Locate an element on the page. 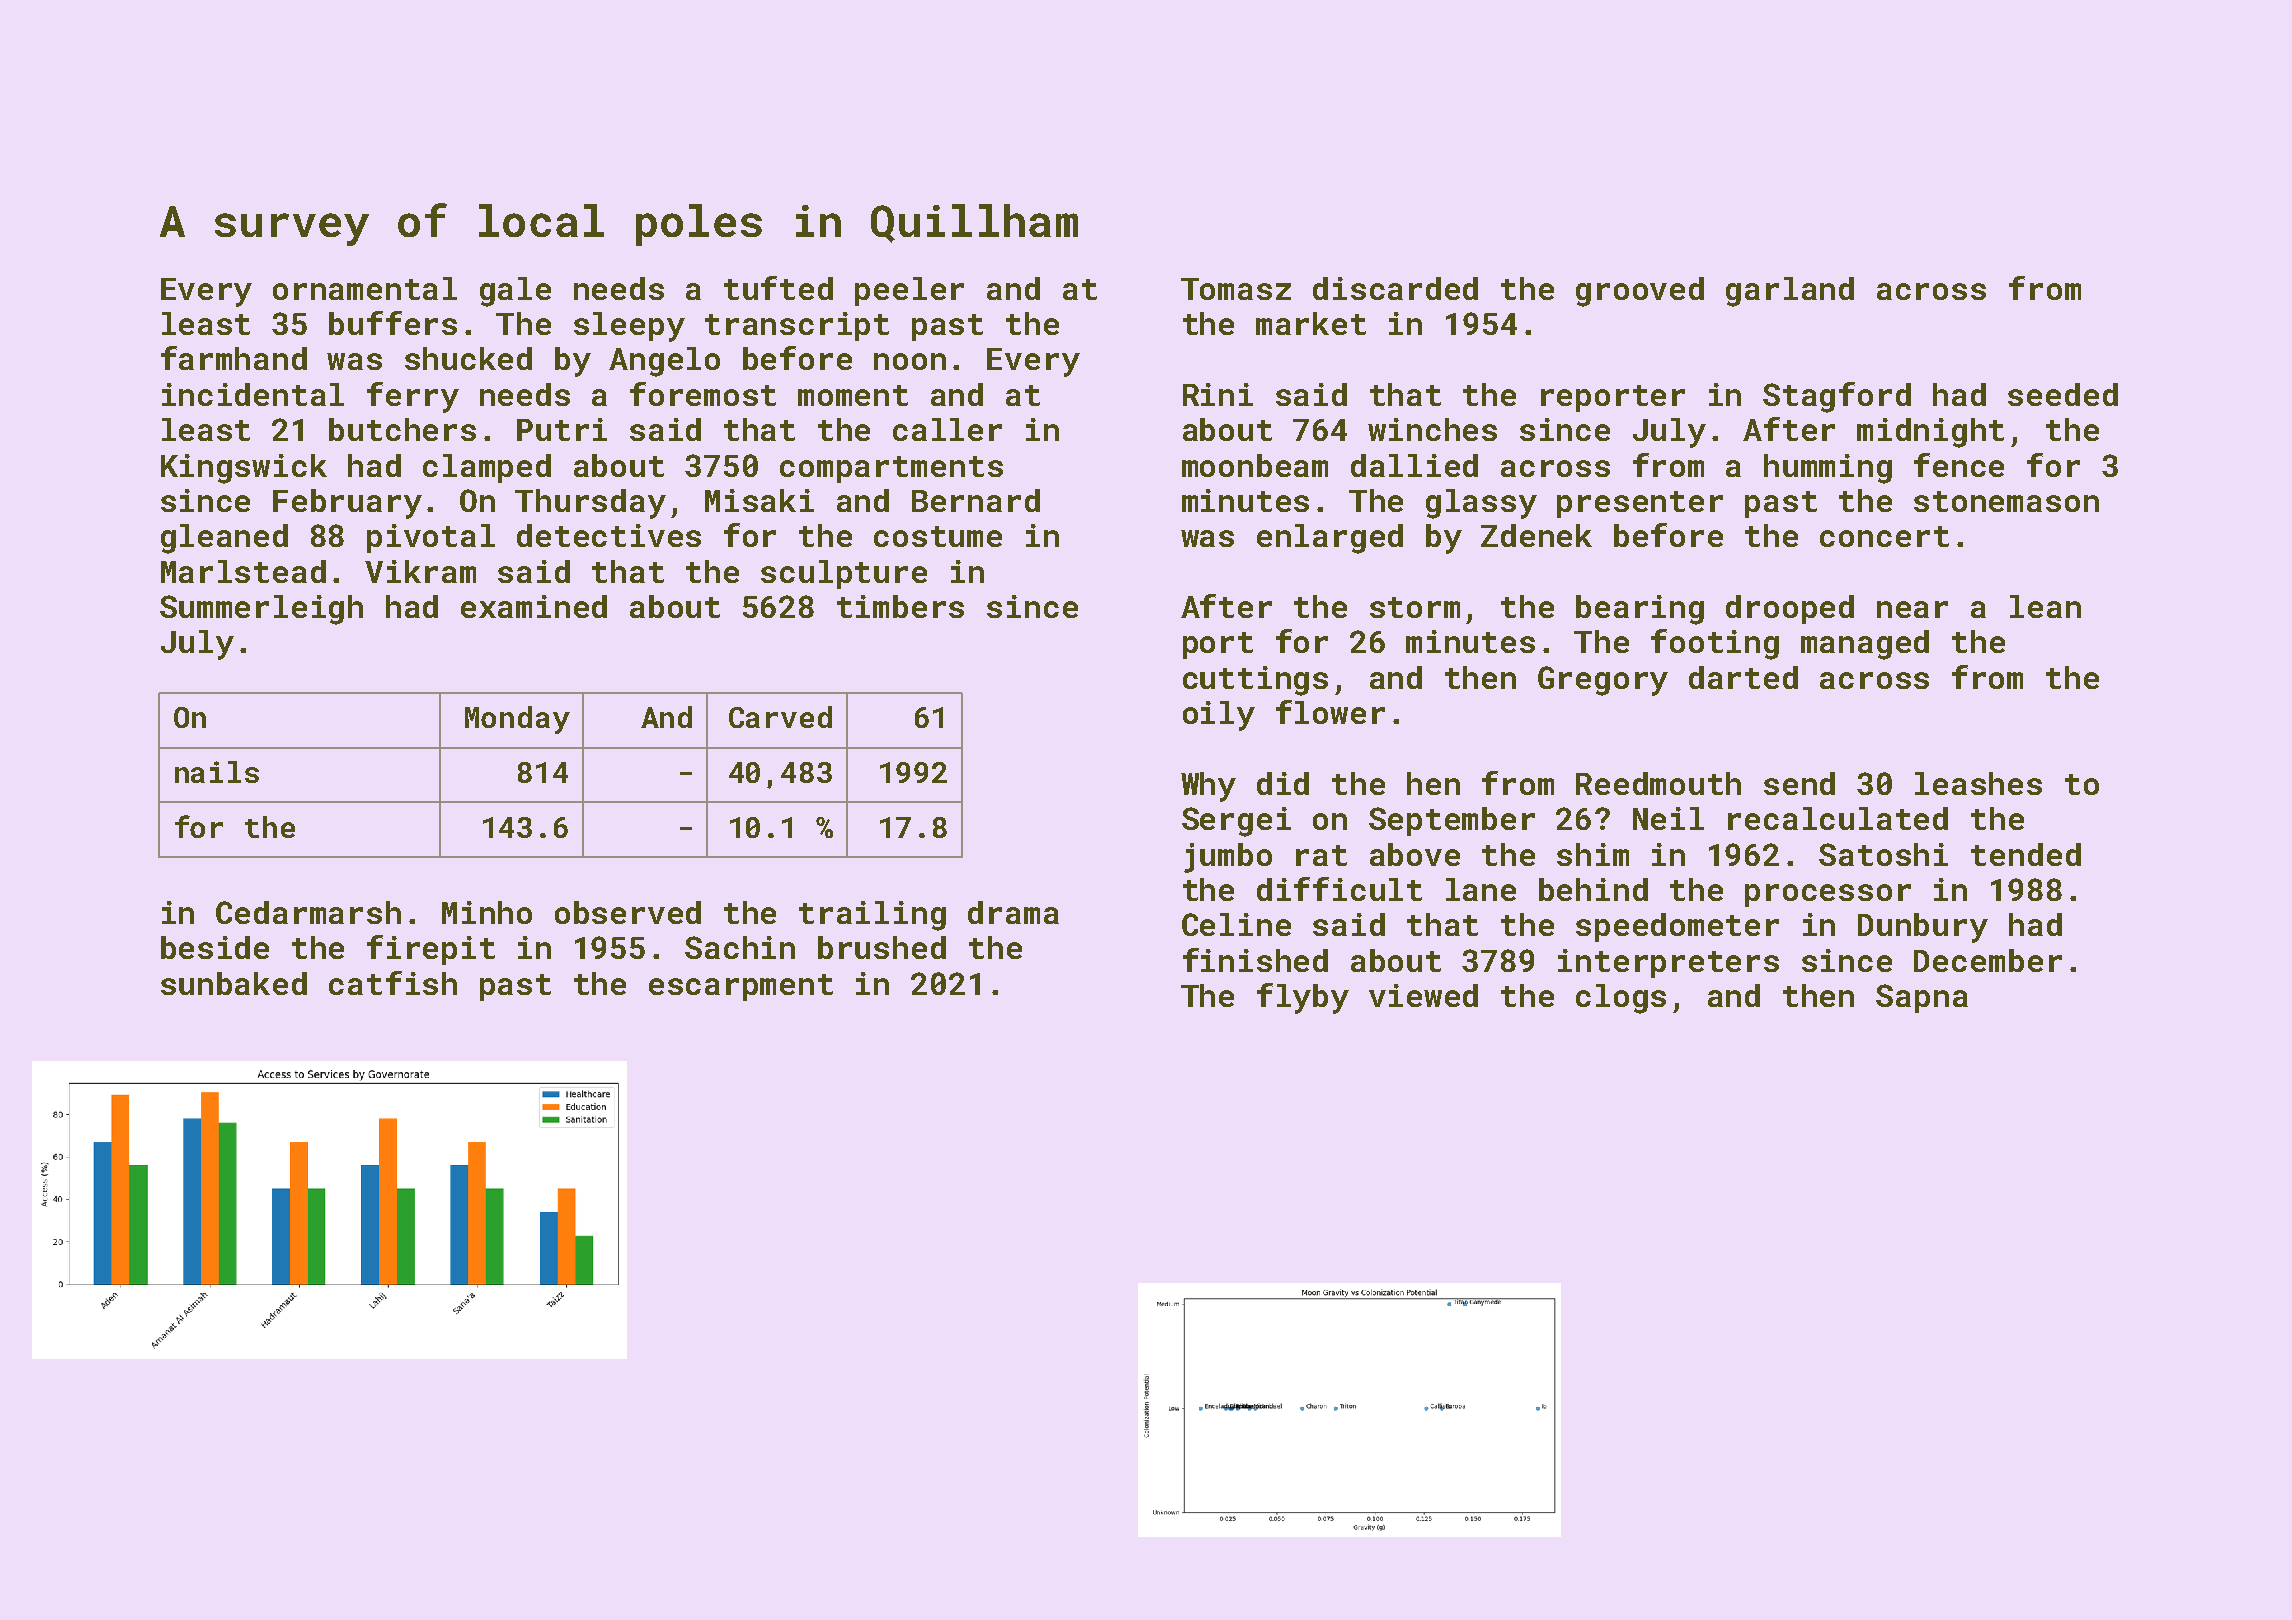 The width and height of the image is (2292, 1620). gale is located at coordinates (515, 292).
